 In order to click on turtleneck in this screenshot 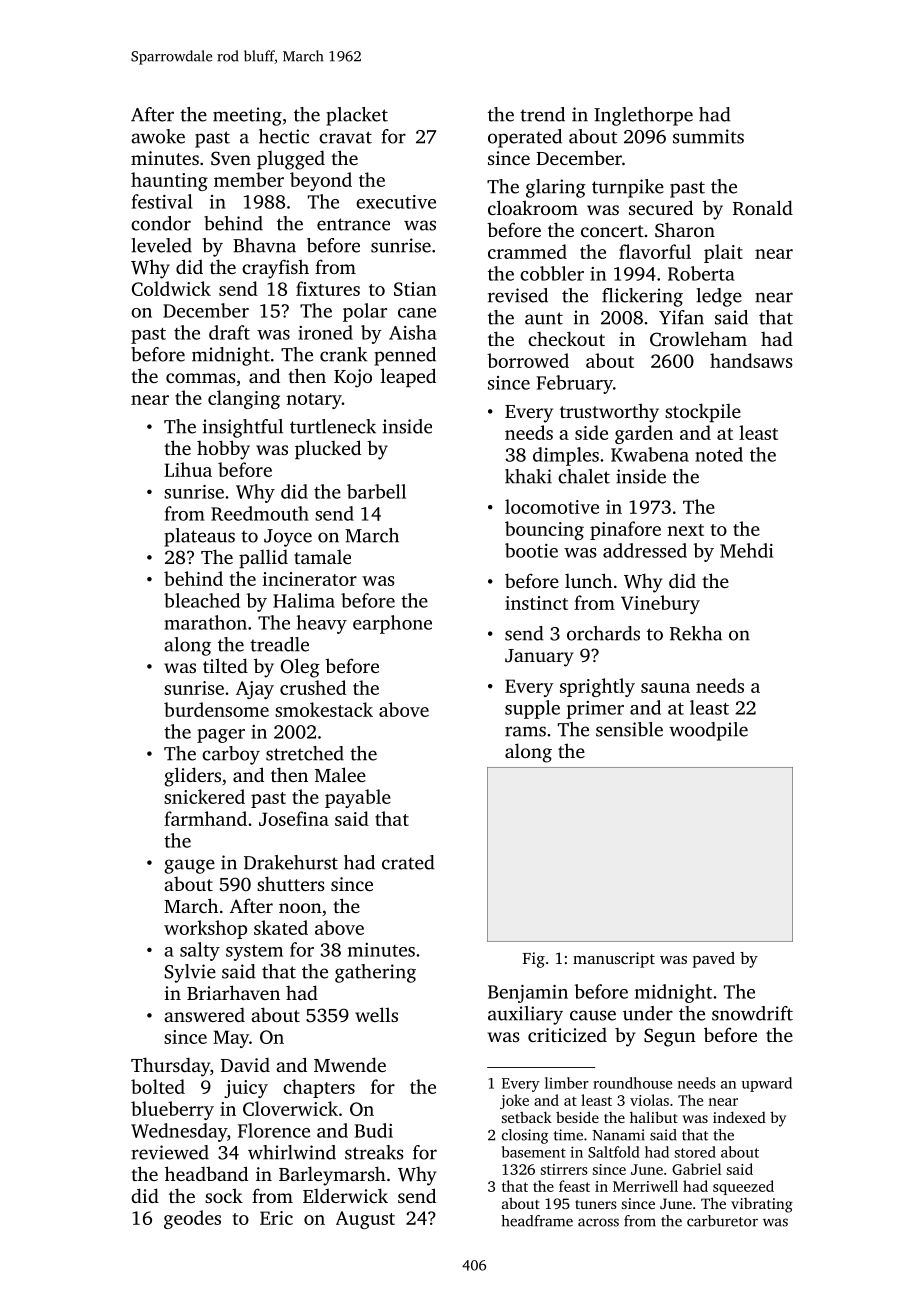, I will do `click(333, 426)`.
